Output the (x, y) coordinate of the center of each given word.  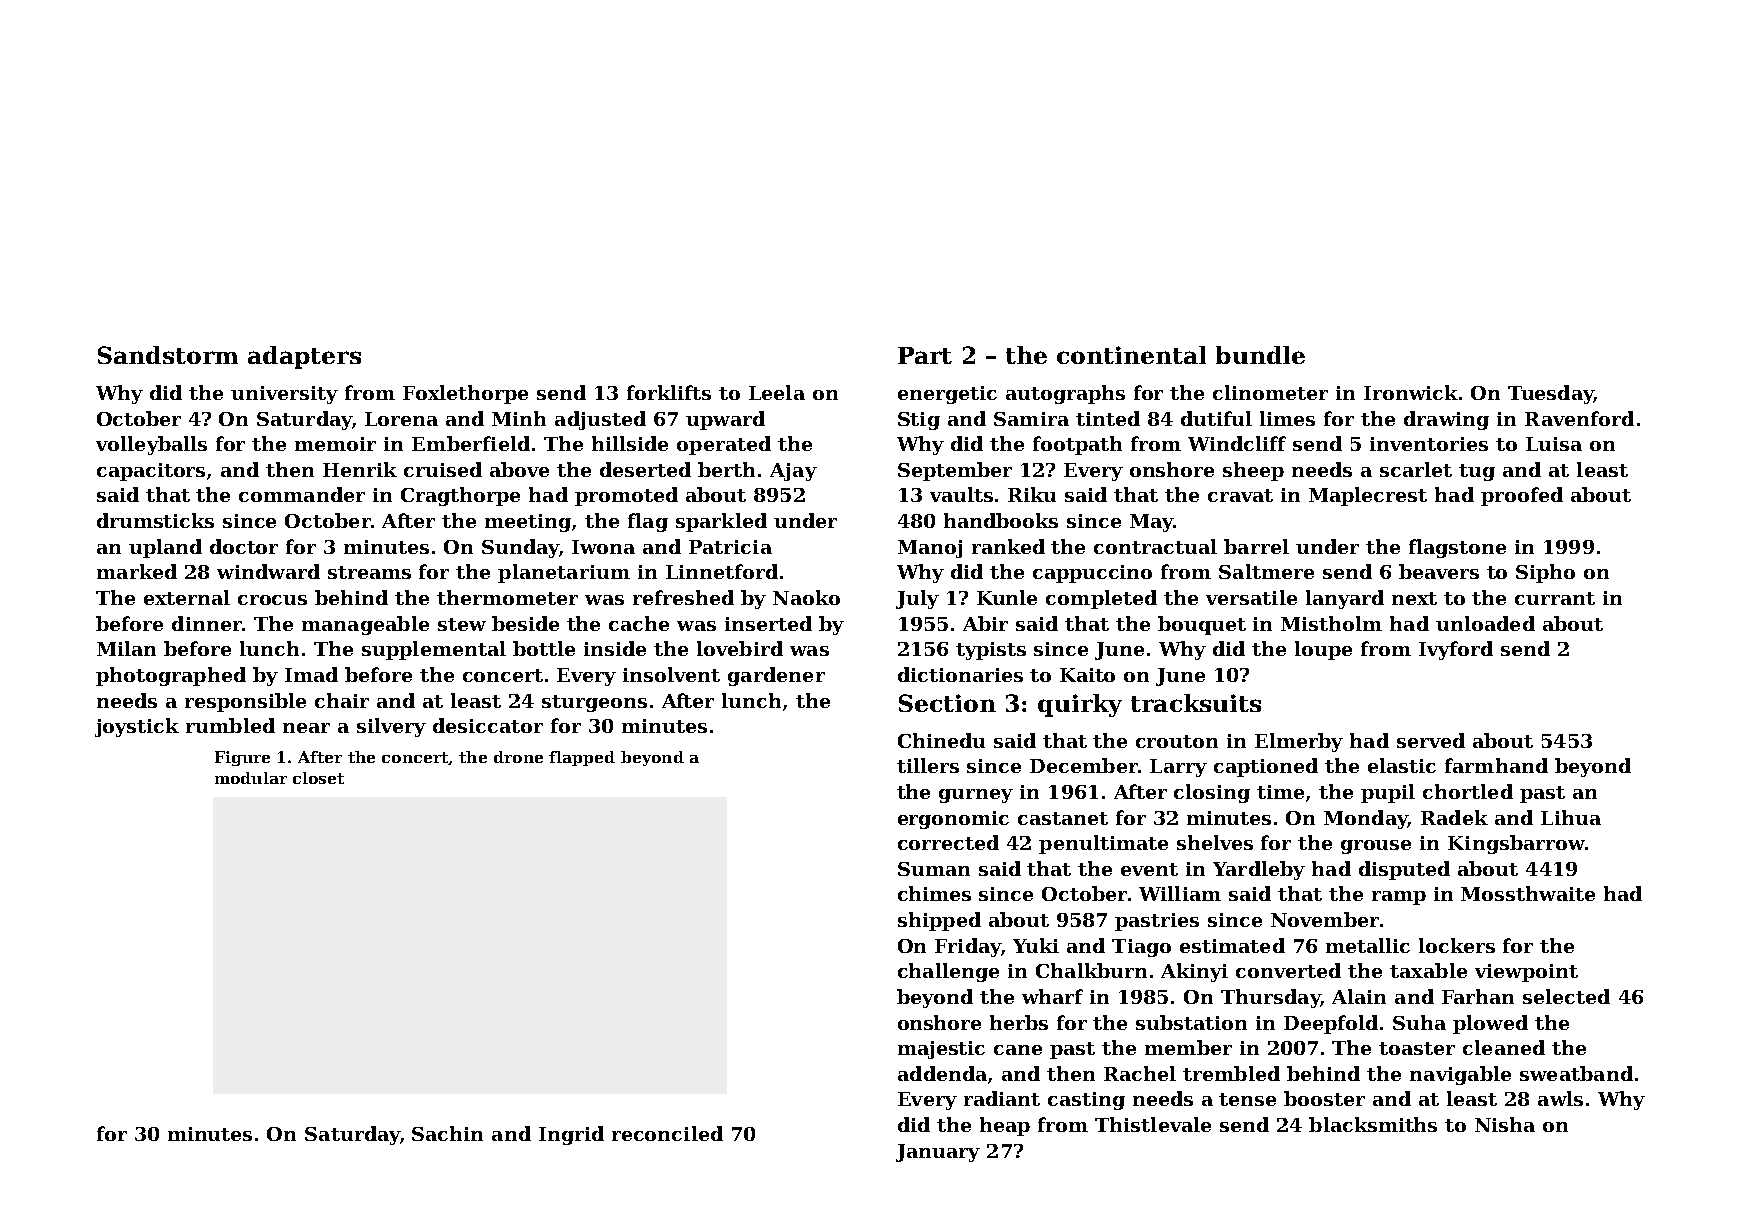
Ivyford (1456, 650)
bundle (1260, 355)
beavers (1439, 571)
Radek (1454, 817)
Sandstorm (168, 355)
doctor (244, 546)
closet (318, 778)
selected (1566, 996)
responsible (245, 702)
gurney (976, 796)
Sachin (447, 1133)
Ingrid (571, 1135)
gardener (776, 676)
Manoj (930, 549)
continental (1131, 355)
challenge (948, 972)
